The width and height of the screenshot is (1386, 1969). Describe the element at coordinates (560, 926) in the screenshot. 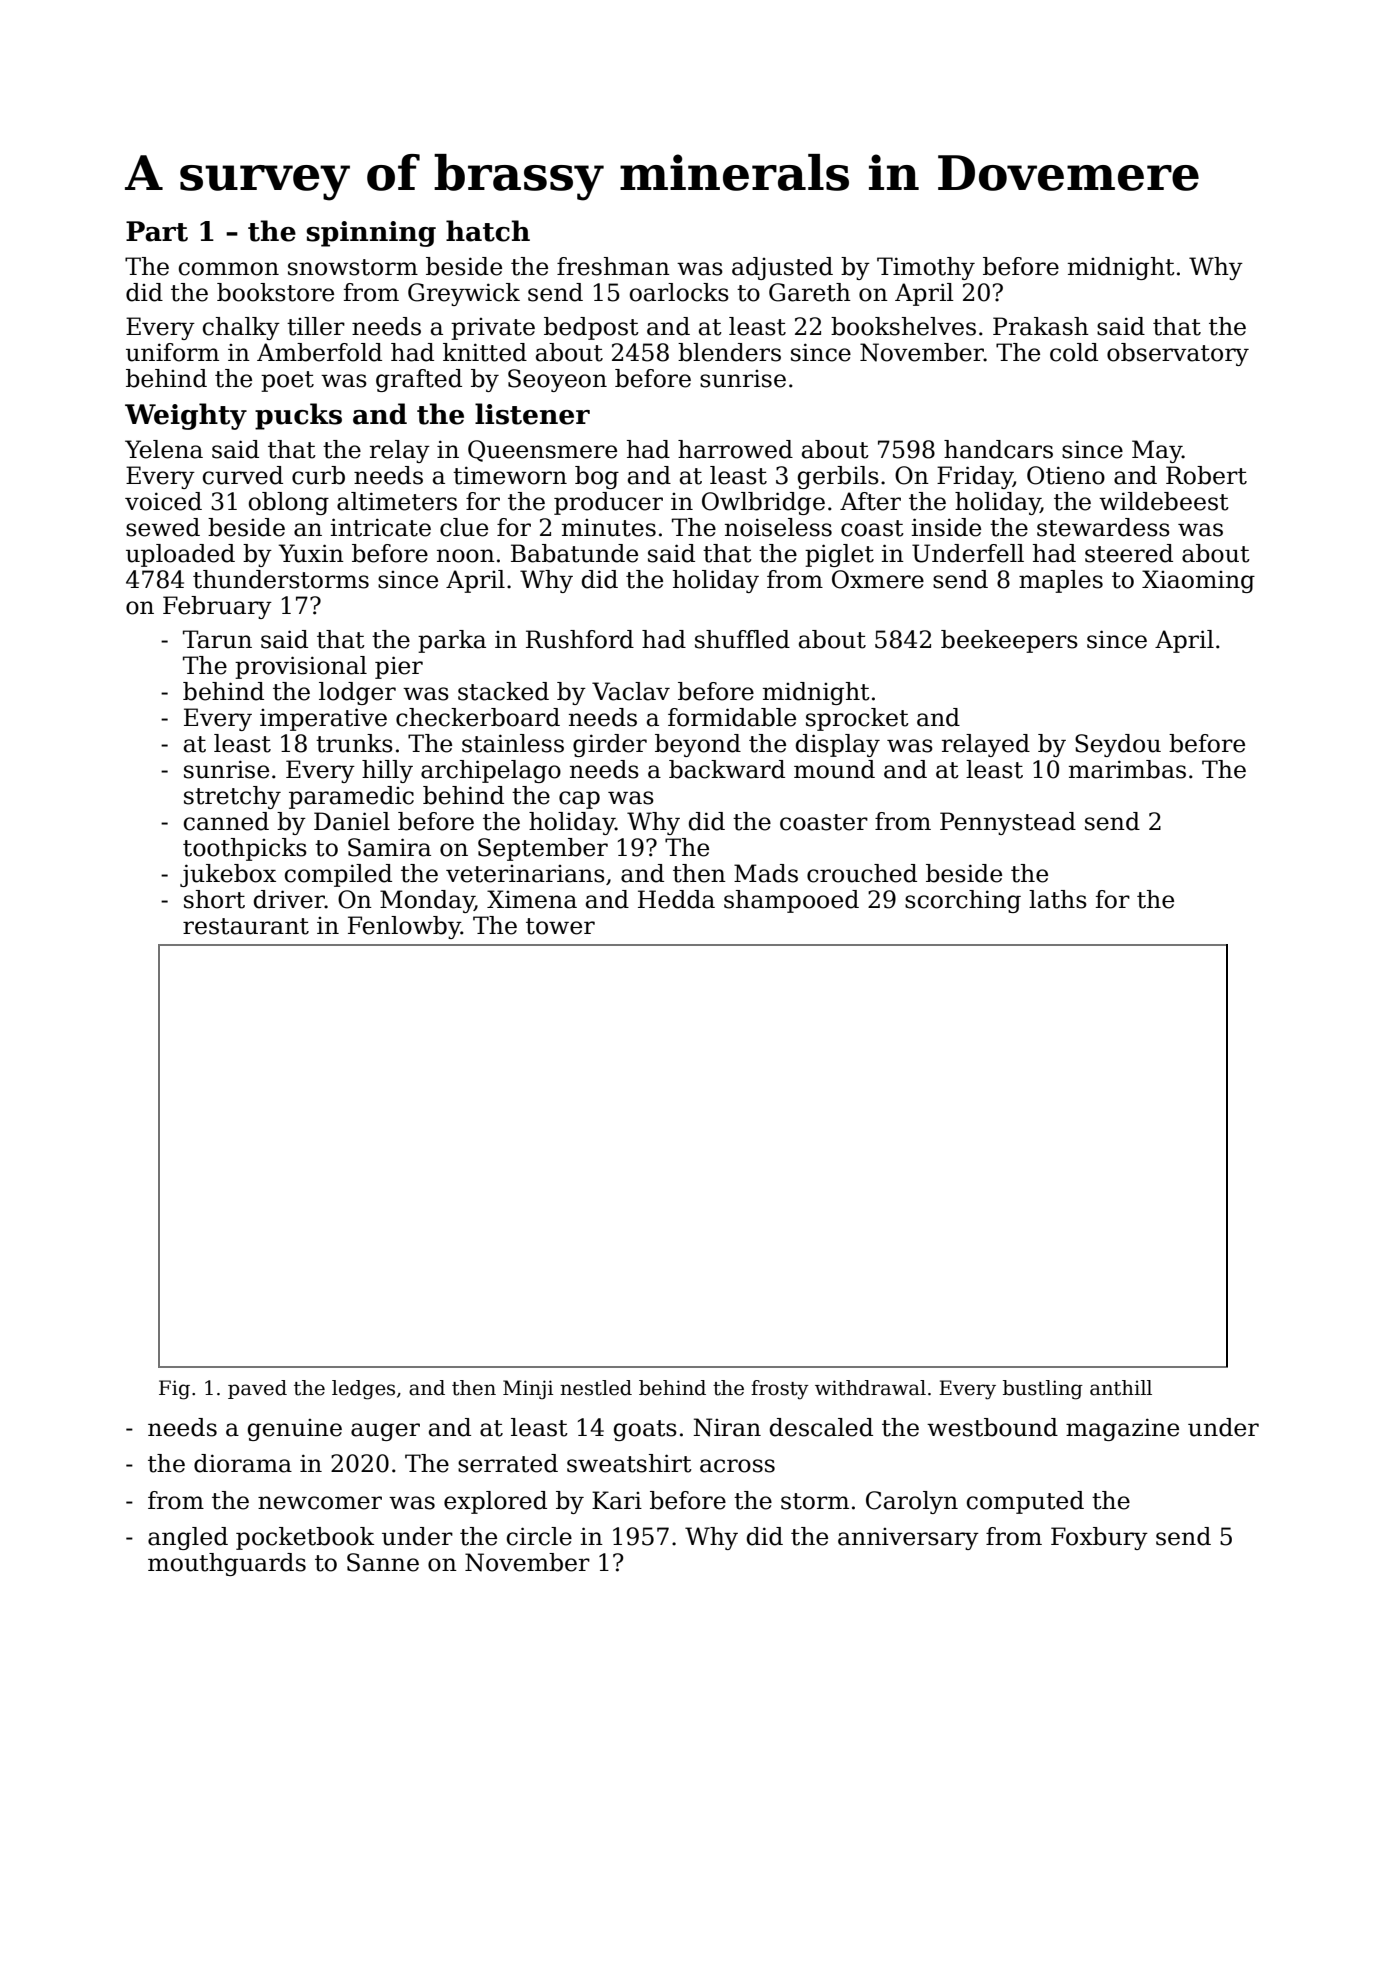

I see `tower` at that location.
